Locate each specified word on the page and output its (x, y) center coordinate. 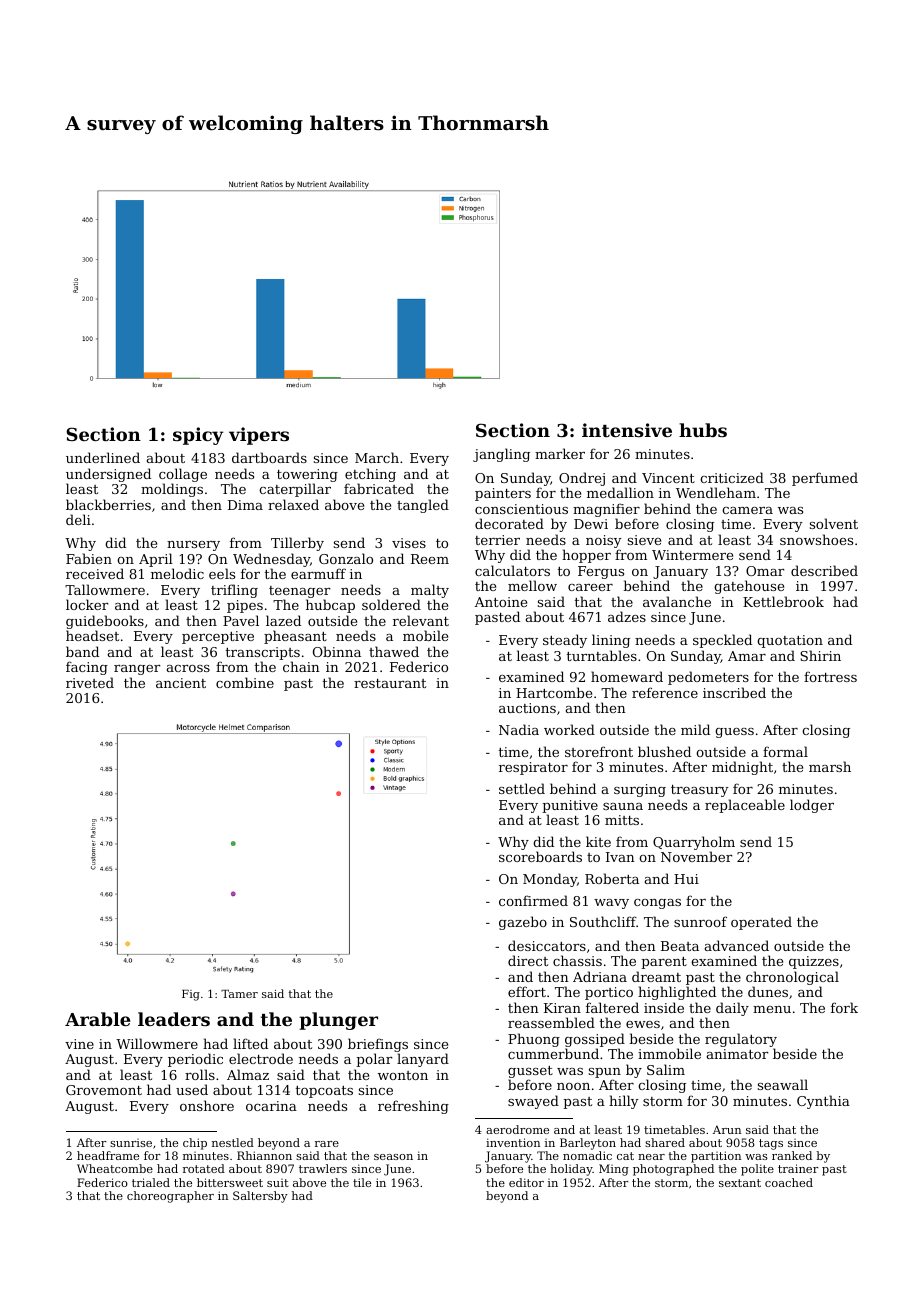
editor (526, 1182)
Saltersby (260, 1197)
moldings (172, 490)
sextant (740, 1183)
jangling (501, 455)
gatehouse (749, 587)
